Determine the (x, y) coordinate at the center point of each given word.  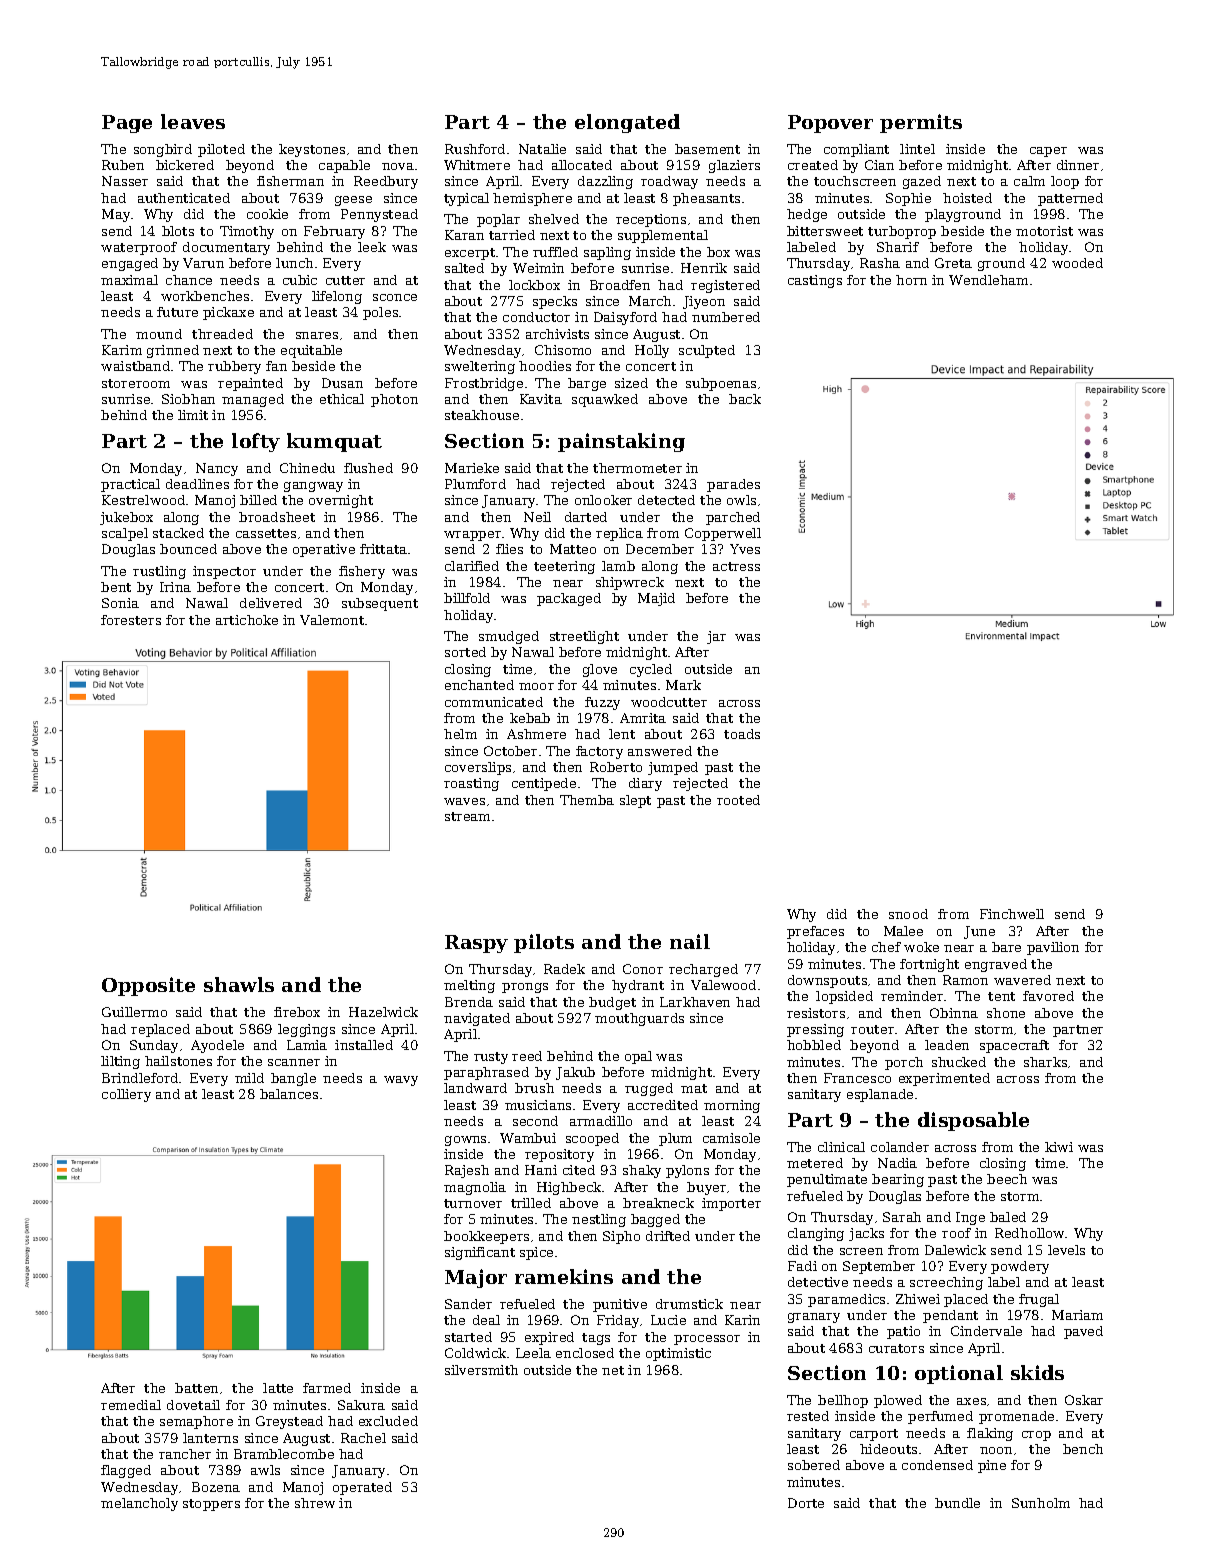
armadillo (601, 1121)
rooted (738, 800)
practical (130, 485)
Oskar (1084, 1400)
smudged (509, 637)
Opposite (148, 986)
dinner (1078, 165)
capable (344, 166)
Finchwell (1012, 914)
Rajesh (467, 1171)
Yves (745, 549)
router (872, 1029)
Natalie (542, 149)
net (613, 1370)
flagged (126, 1471)
